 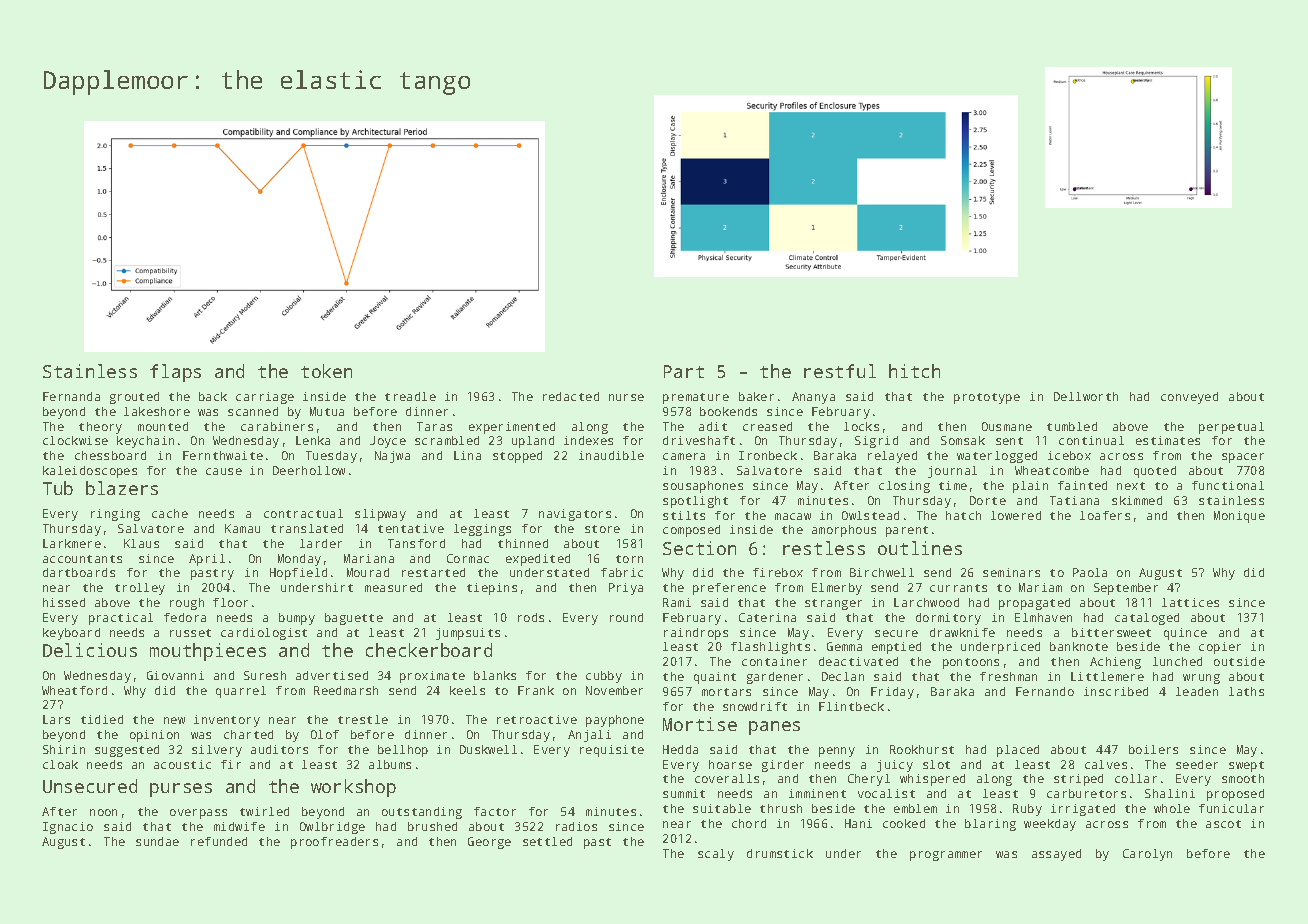 What do you see at coordinates (604, 677) in the document?
I see `cubby` at bounding box center [604, 677].
